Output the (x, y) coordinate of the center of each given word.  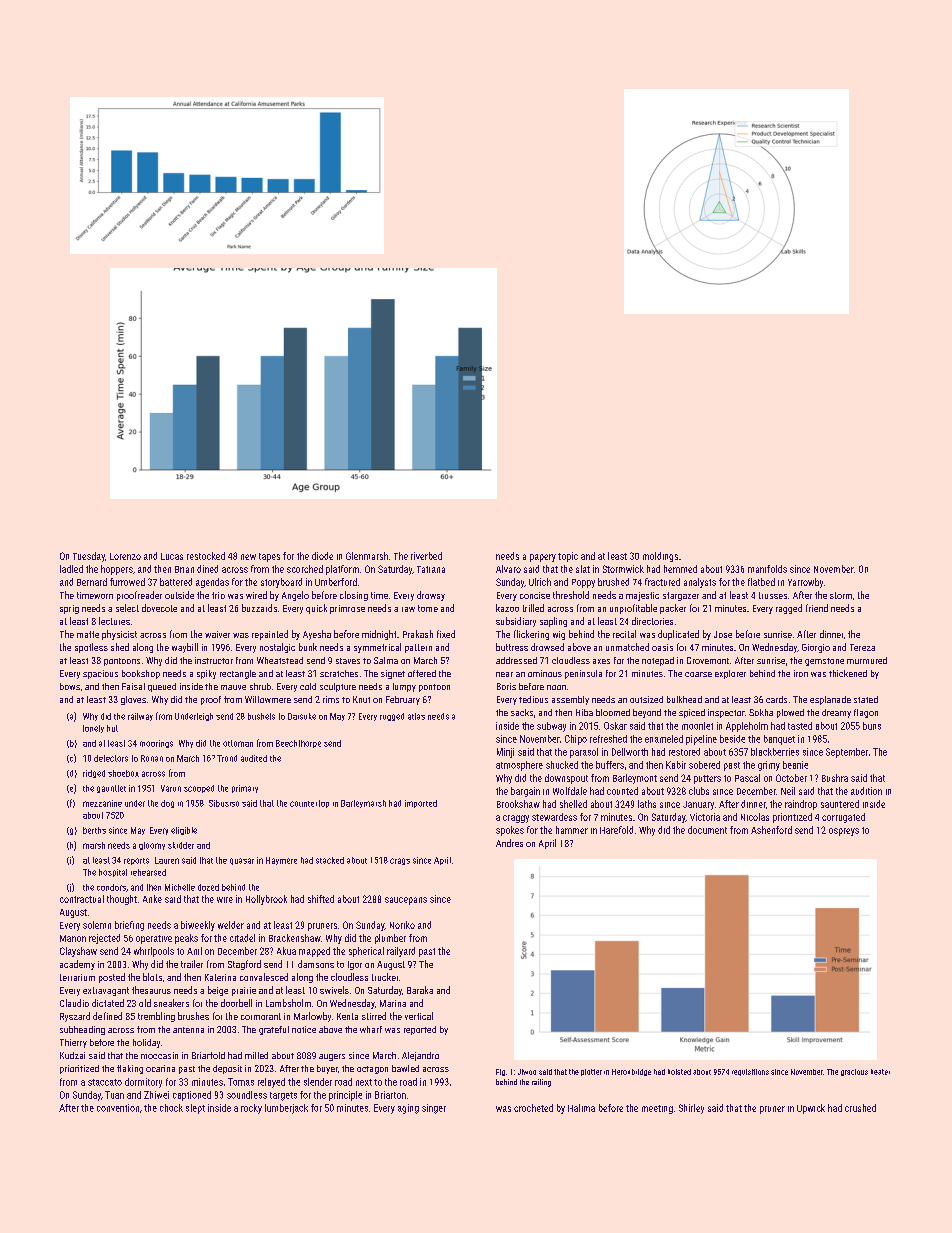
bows (70, 686)
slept (195, 1109)
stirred (374, 1016)
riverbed (426, 556)
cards (776, 699)
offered (422, 673)
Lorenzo (125, 556)
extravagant (106, 991)
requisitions (750, 1072)
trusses (773, 595)
